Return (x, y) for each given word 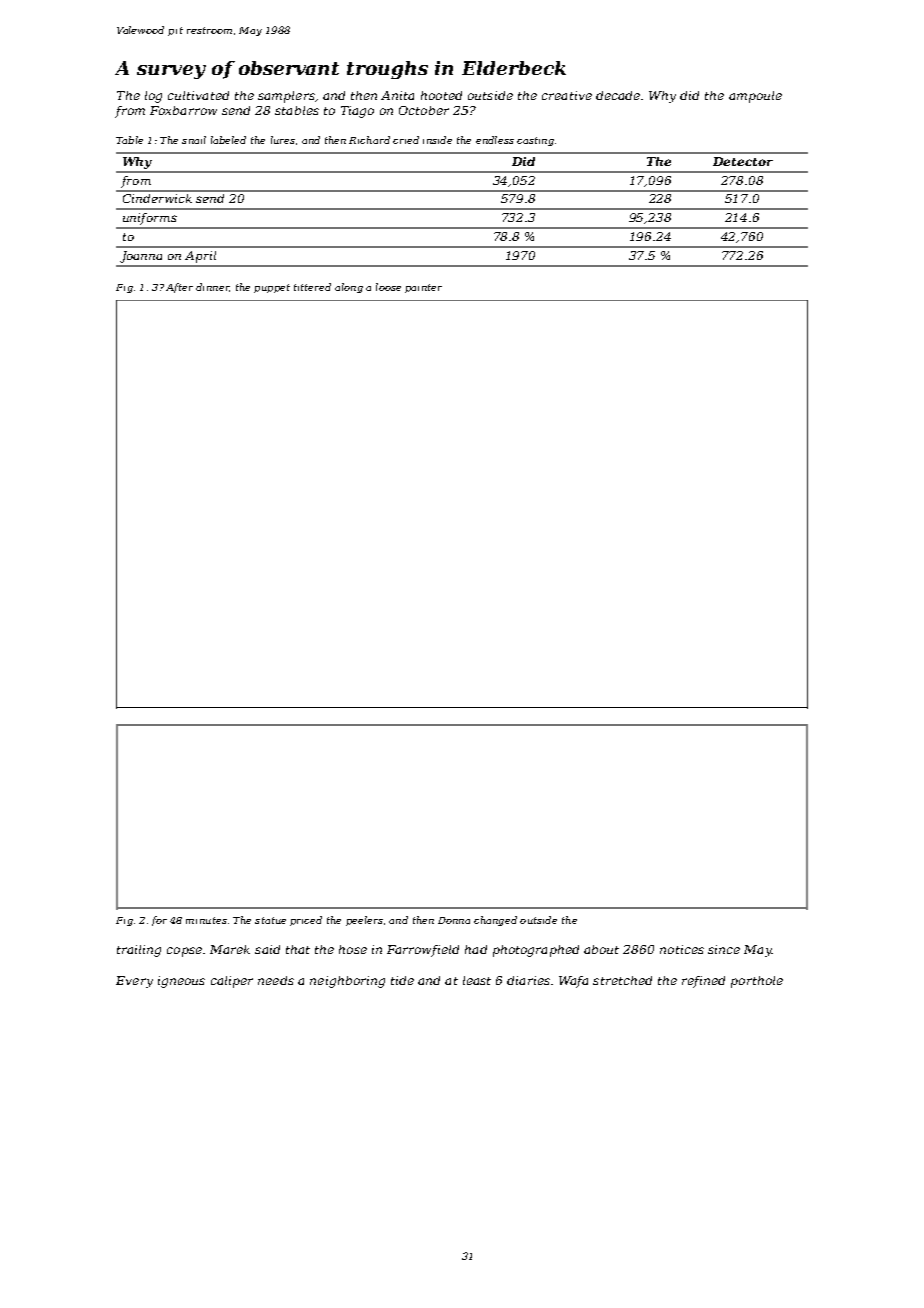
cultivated (198, 95)
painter (423, 288)
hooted (441, 95)
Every (134, 982)
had (476, 949)
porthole (757, 982)
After (179, 288)
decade (618, 95)
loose (388, 287)
